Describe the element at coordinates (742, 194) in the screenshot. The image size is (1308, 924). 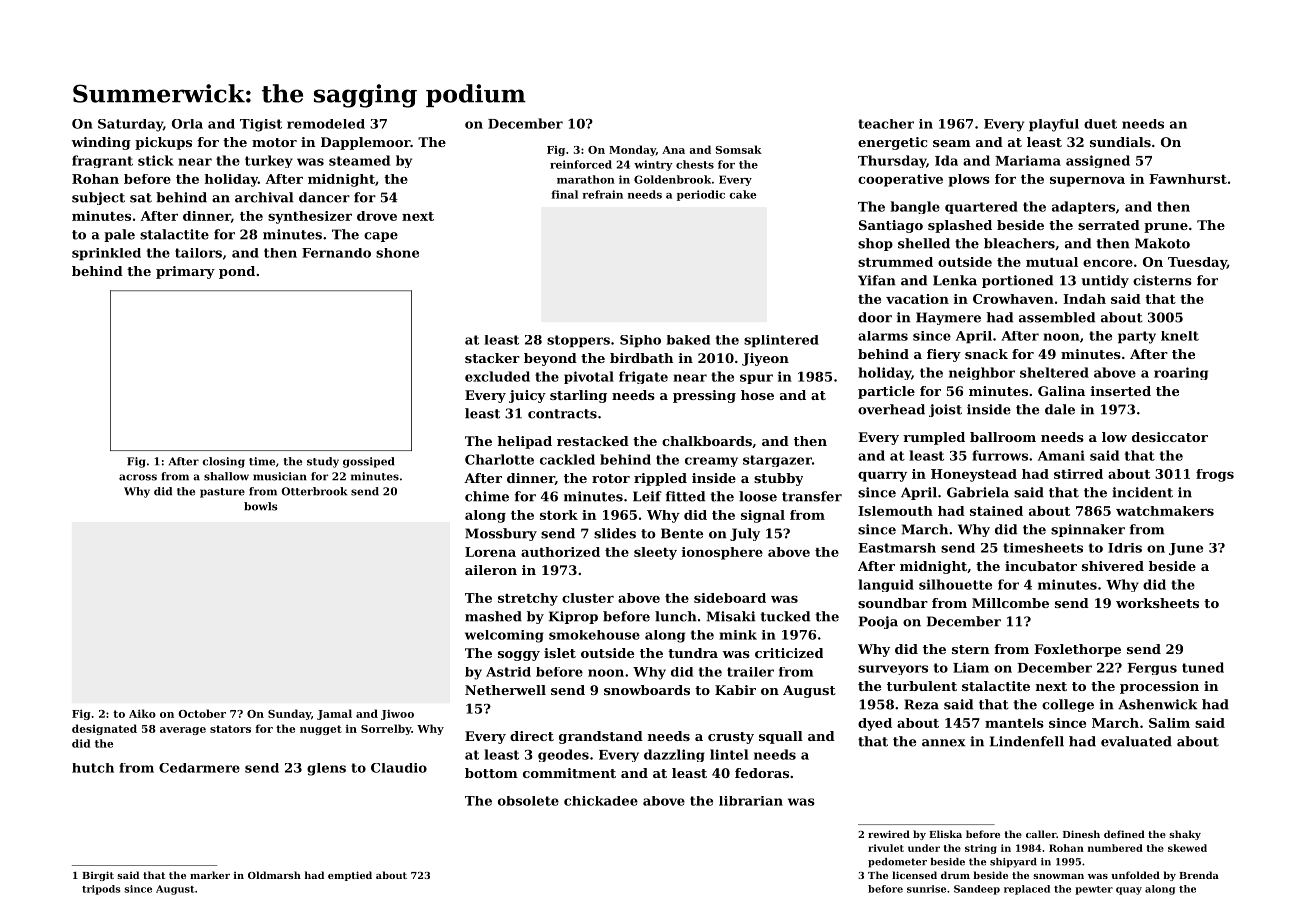
I see `cake` at that location.
